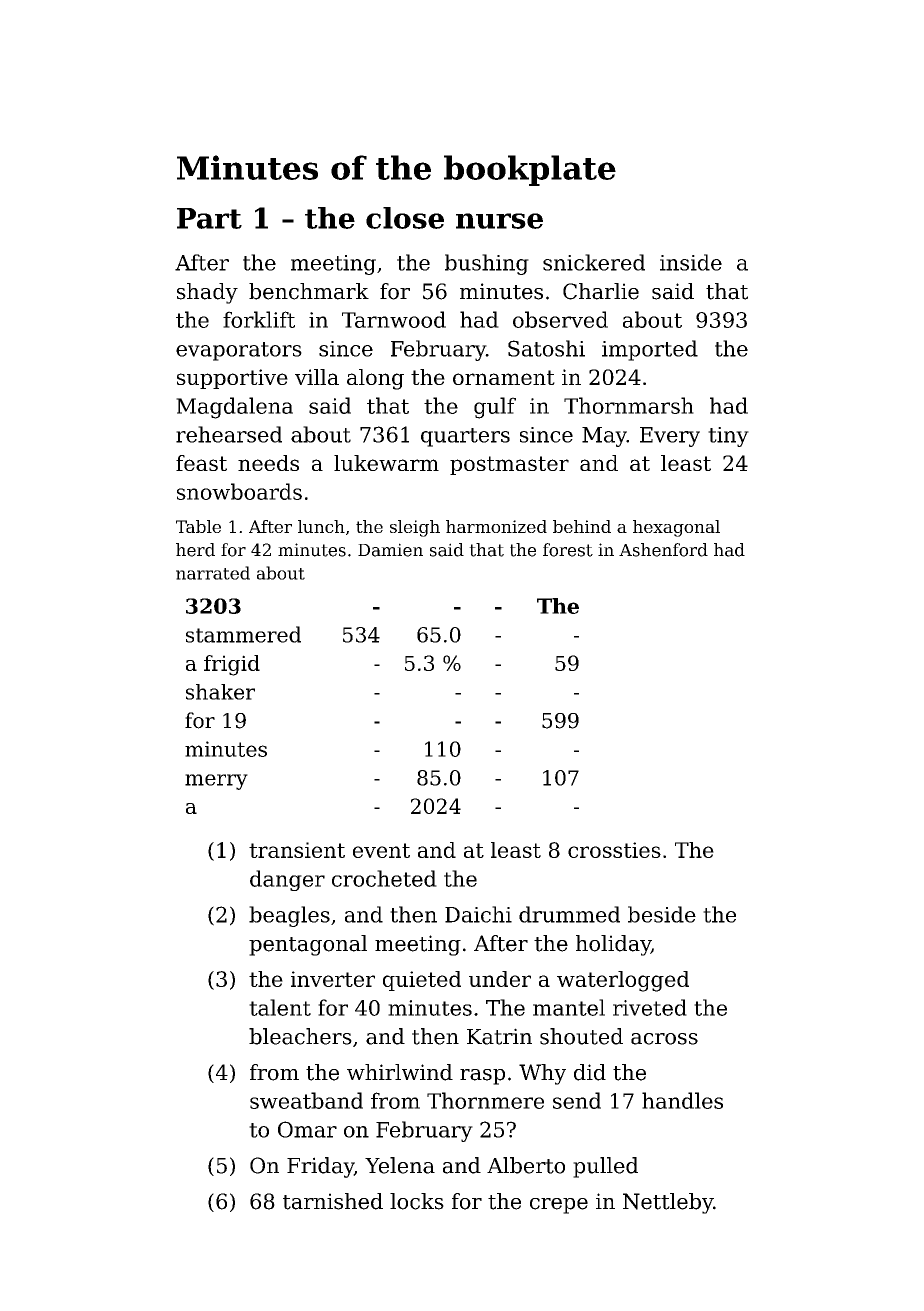 This screenshot has width=924, height=1311. Describe the element at coordinates (487, 264) in the screenshot. I see `bushing` at that location.
